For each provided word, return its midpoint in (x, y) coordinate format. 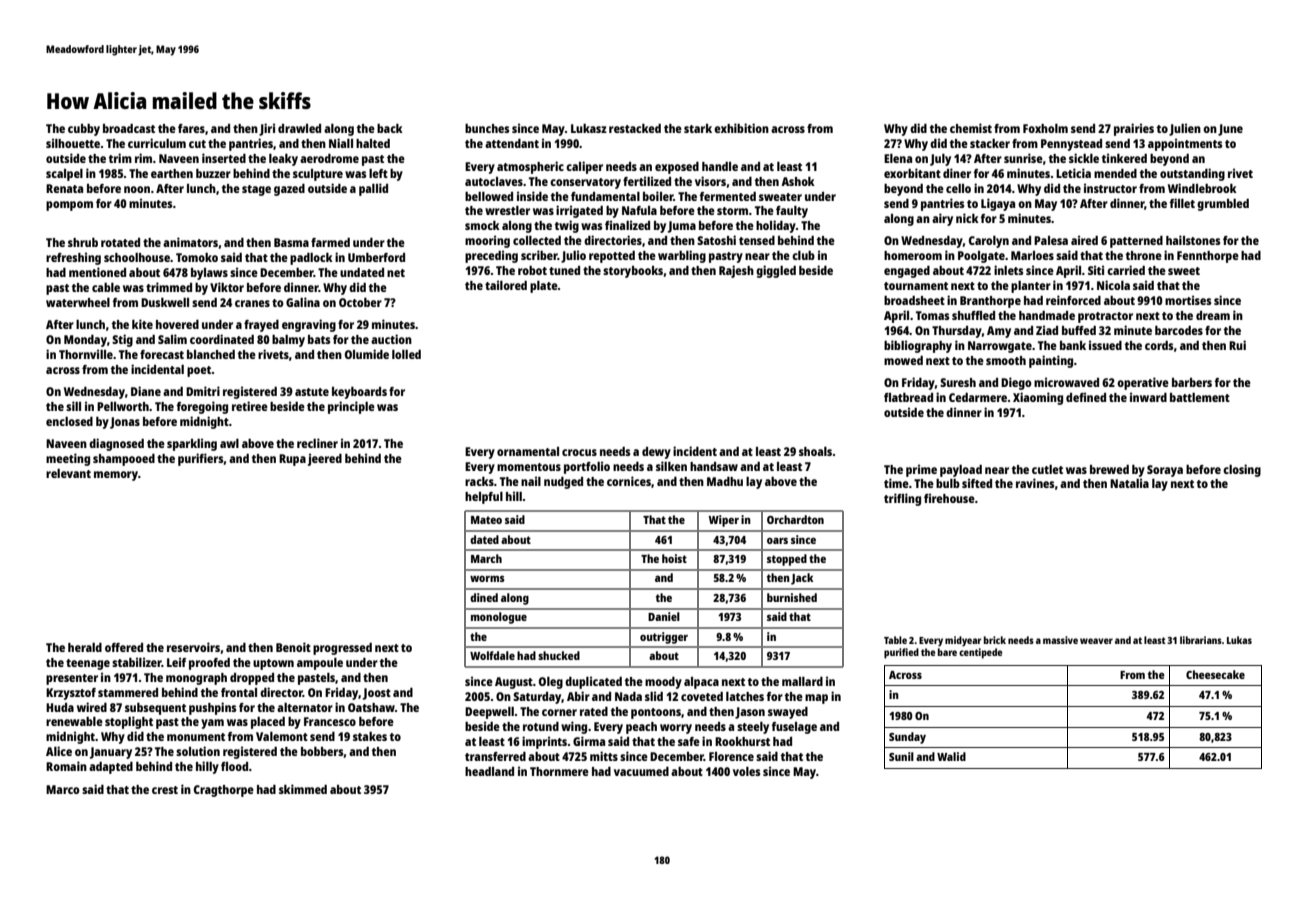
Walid (951, 756)
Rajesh (736, 271)
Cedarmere (978, 397)
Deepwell (489, 713)
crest (165, 790)
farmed (330, 242)
